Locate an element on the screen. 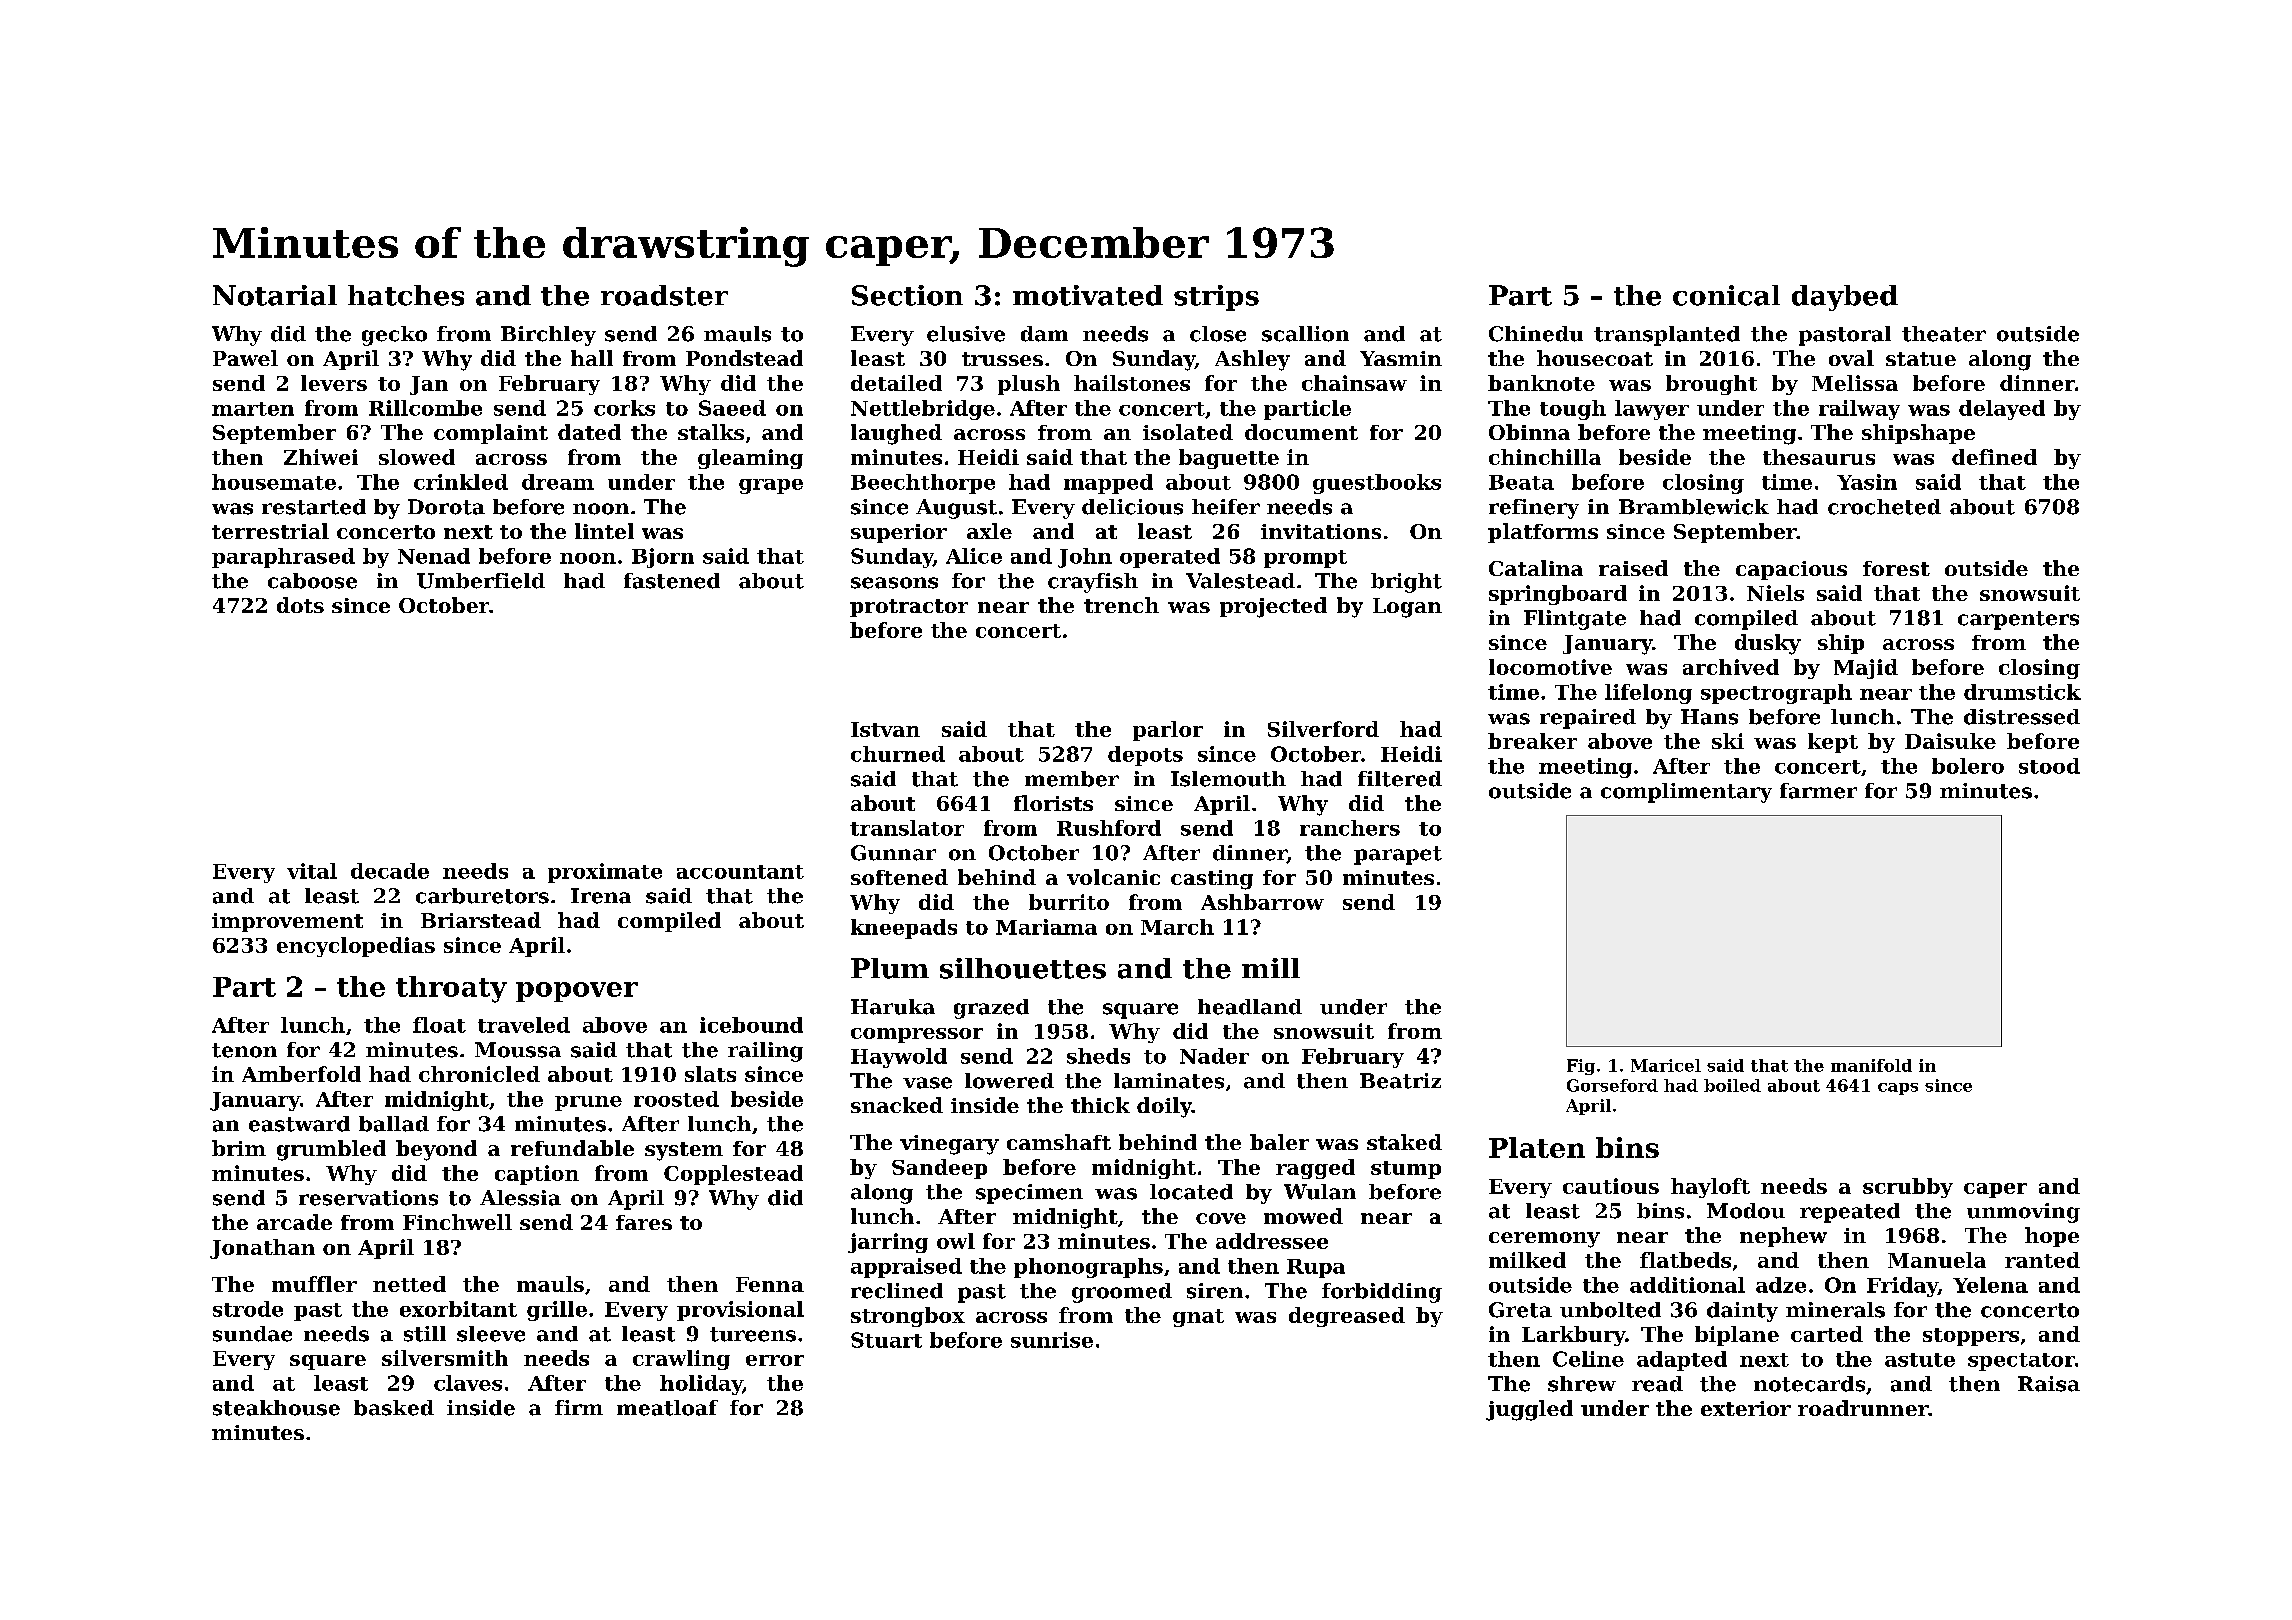  farmer is located at coordinates (1818, 791).
